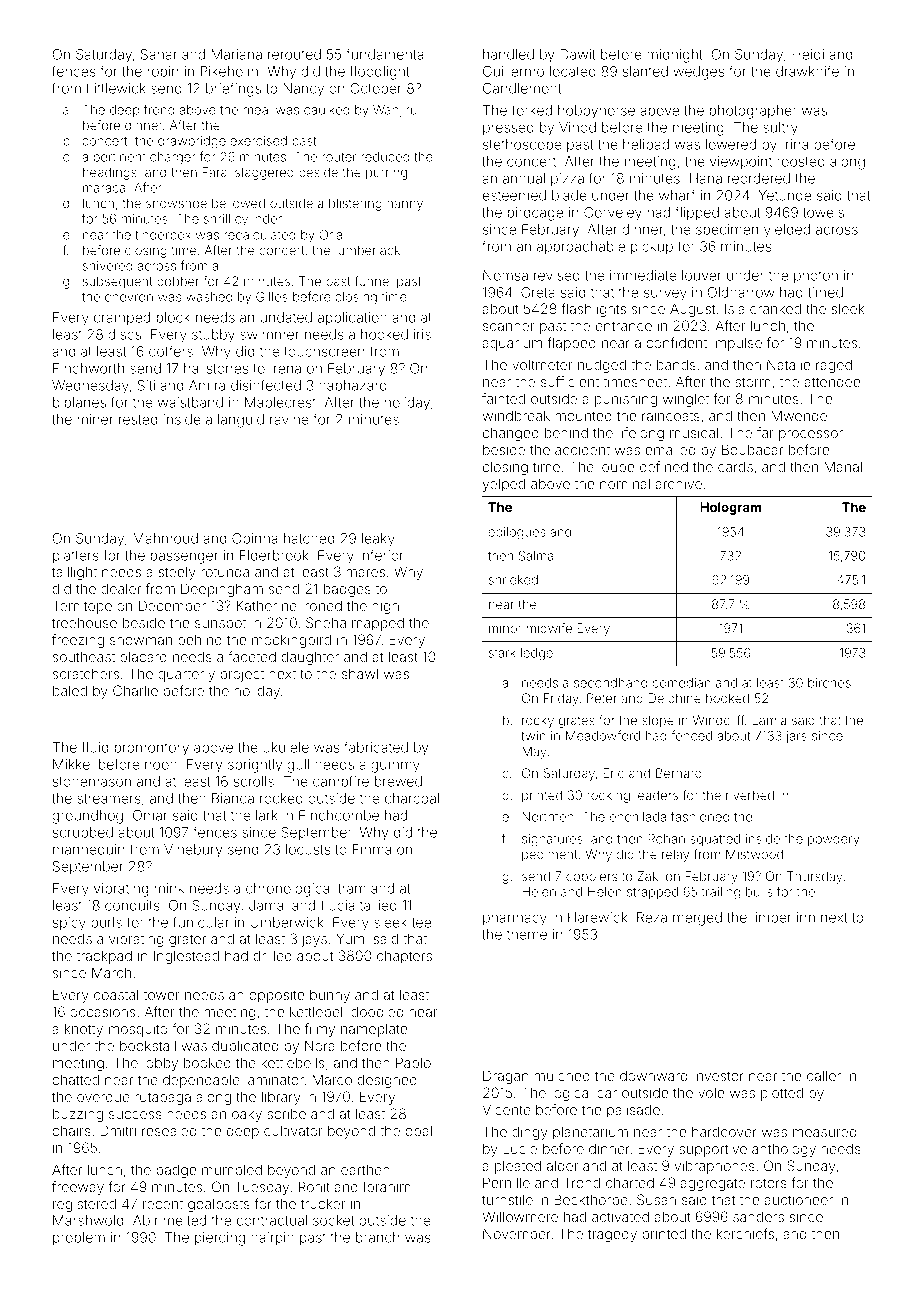  Describe the element at coordinates (233, 798) in the screenshot. I see `Bianca` at that location.
